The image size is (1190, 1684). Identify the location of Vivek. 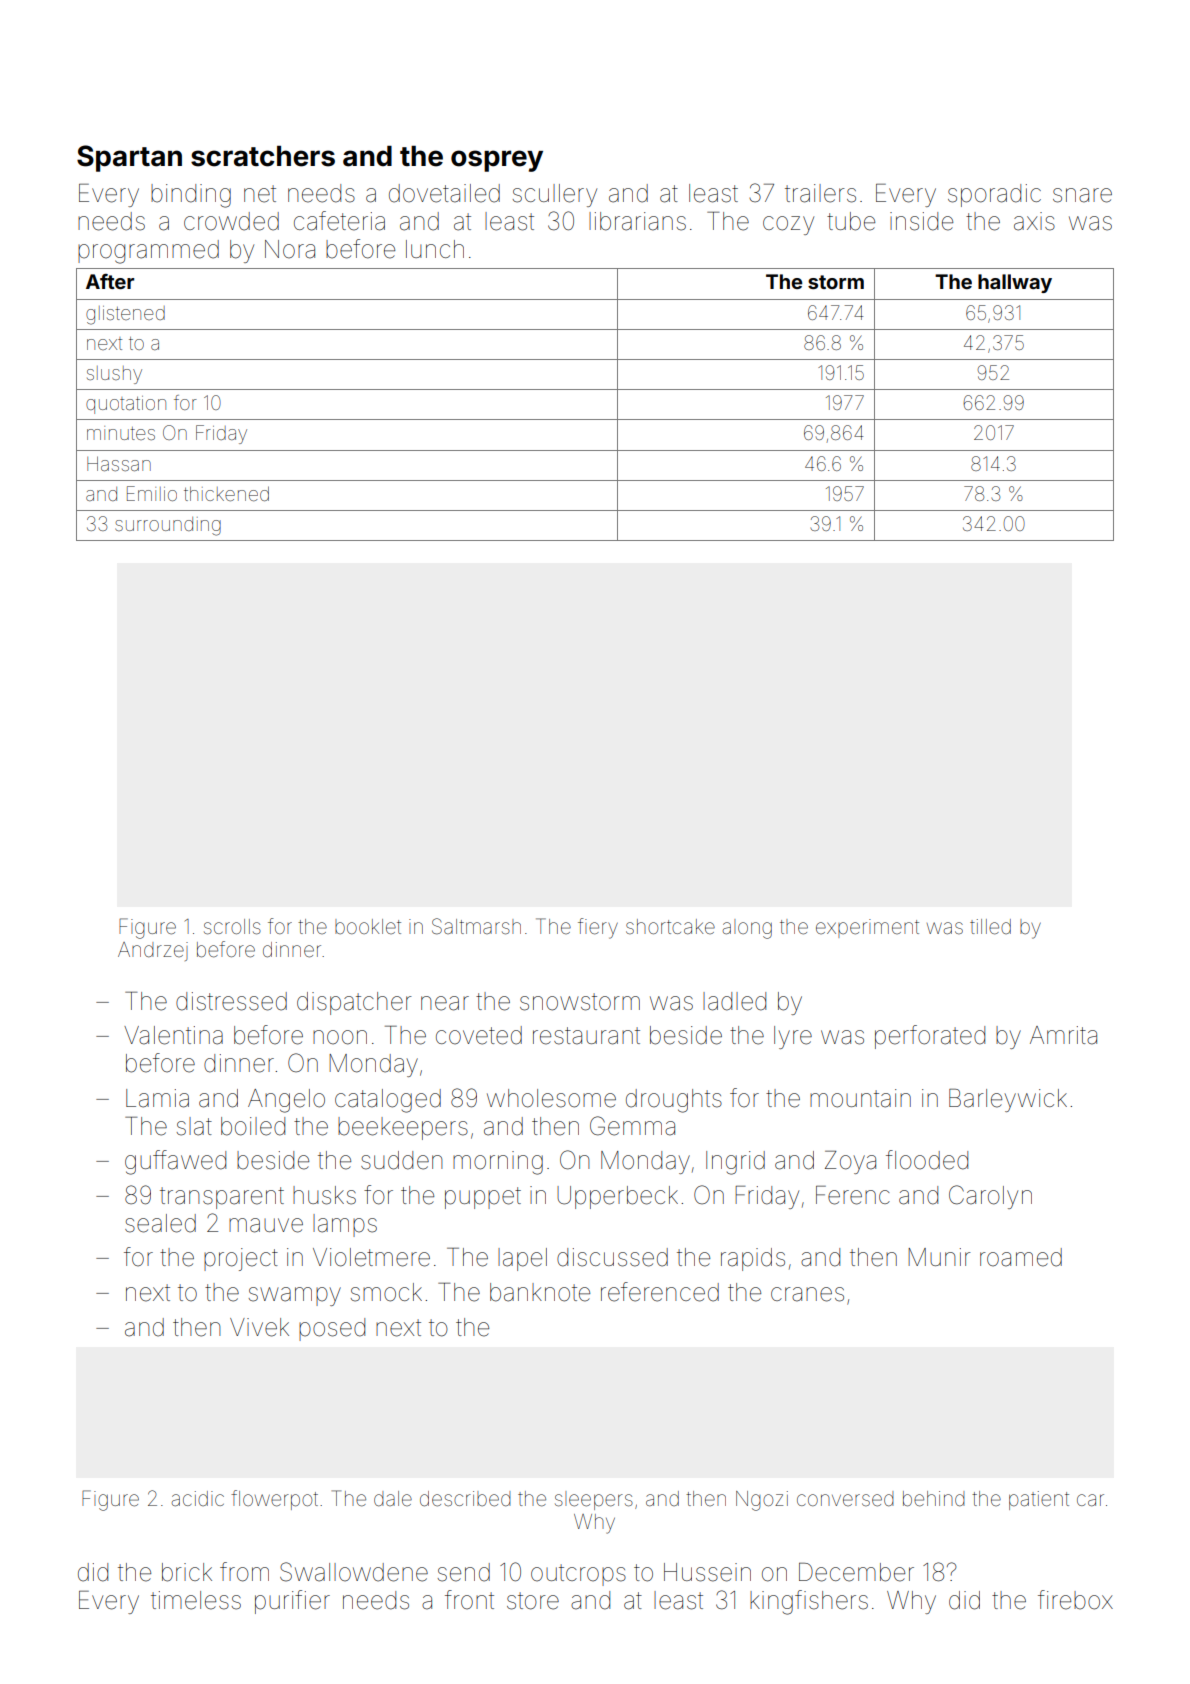
(259, 1327).
